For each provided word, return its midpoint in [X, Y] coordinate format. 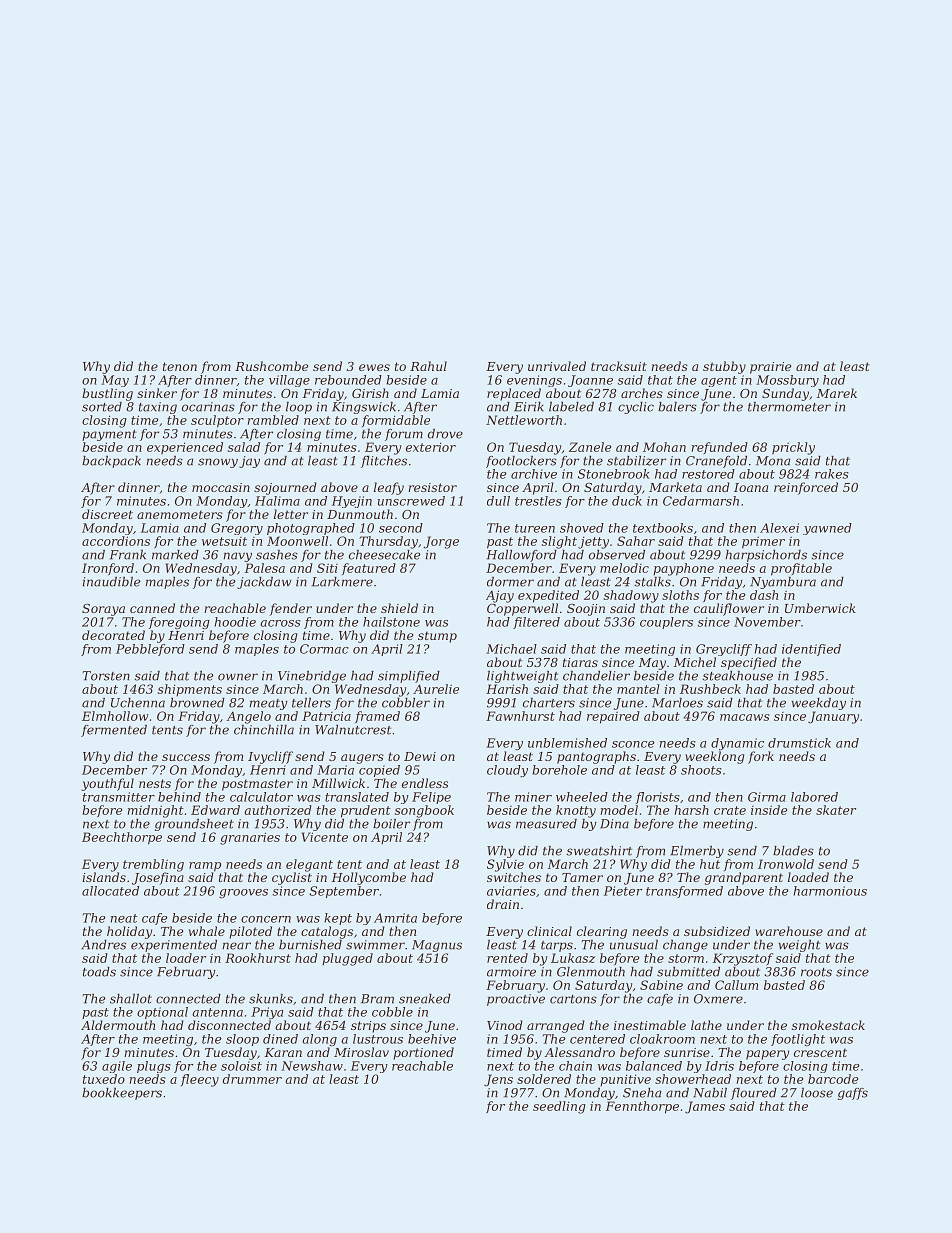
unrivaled [557, 366]
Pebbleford [150, 650]
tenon [180, 366]
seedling [559, 1107]
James [705, 1107]
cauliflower [729, 609]
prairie [770, 368]
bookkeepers [122, 1094]
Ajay [500, 596]
